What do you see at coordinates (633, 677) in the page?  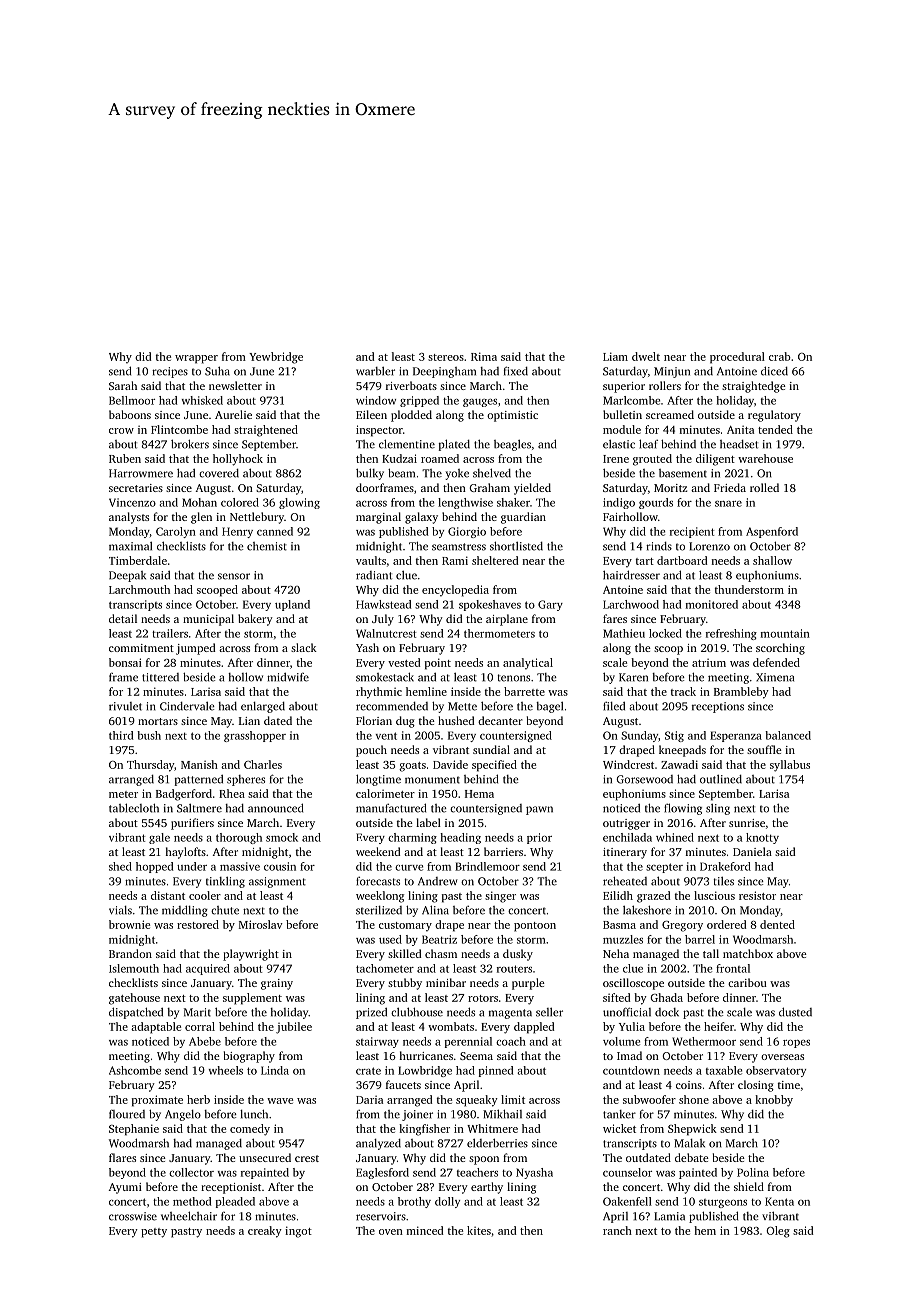 I see `Karen` at bounding box center [633, 677].
